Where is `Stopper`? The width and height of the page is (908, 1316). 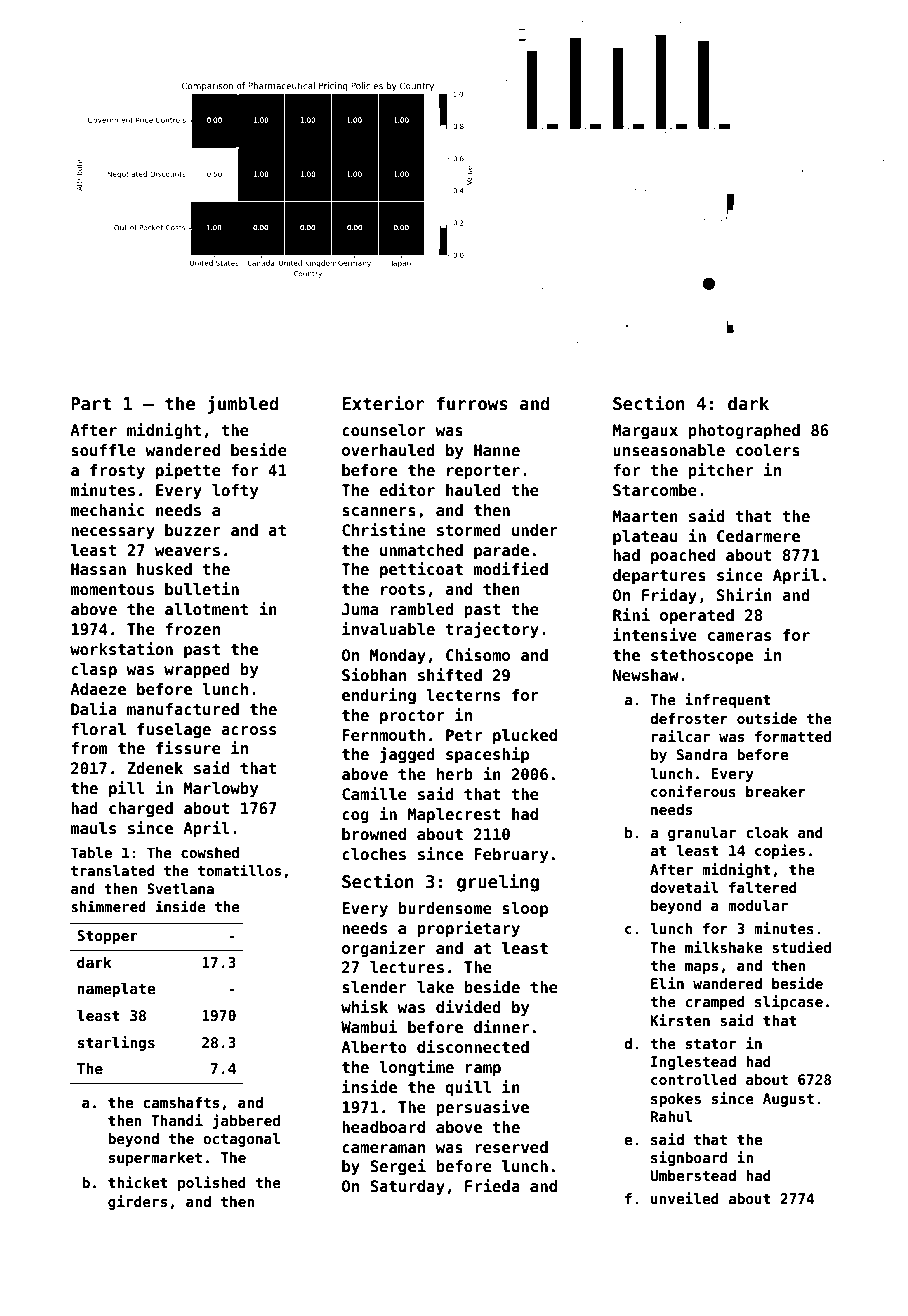 Stopper is located at coordinates (107, 937).
